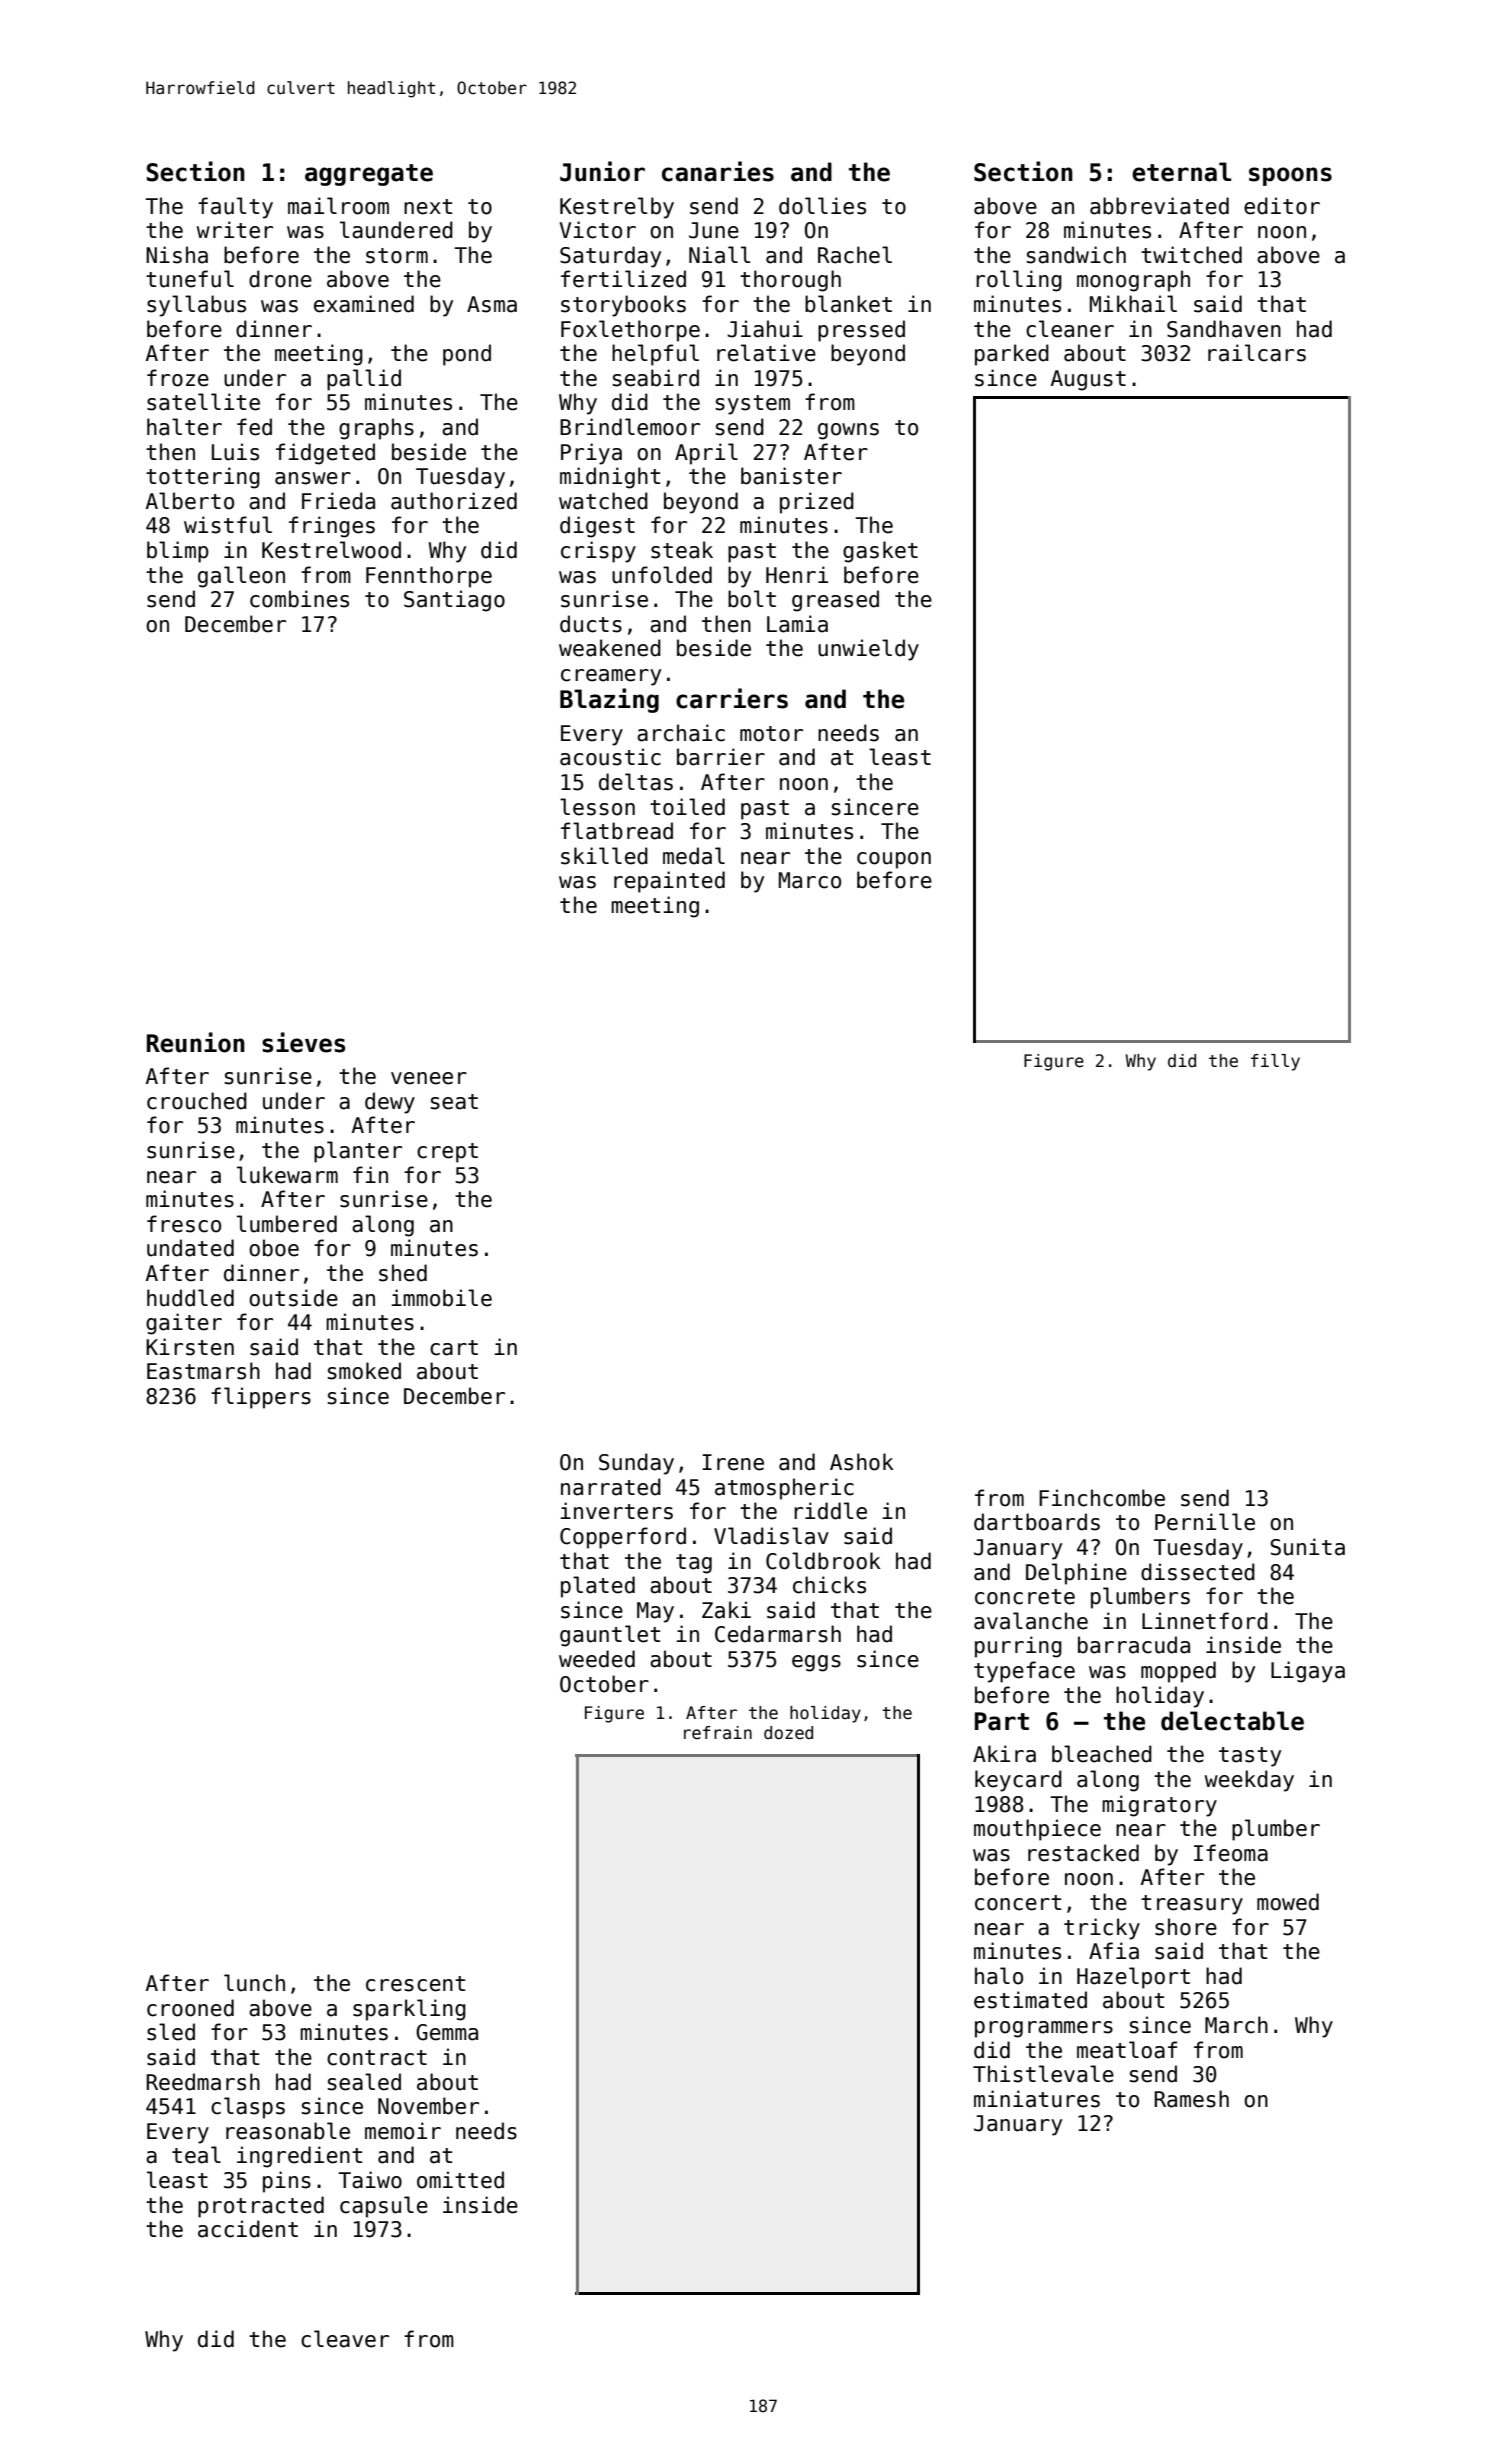  What do you see at coordinates (369, 175) in the page?
I see `aggregate` at bounding box center [369, 175].
